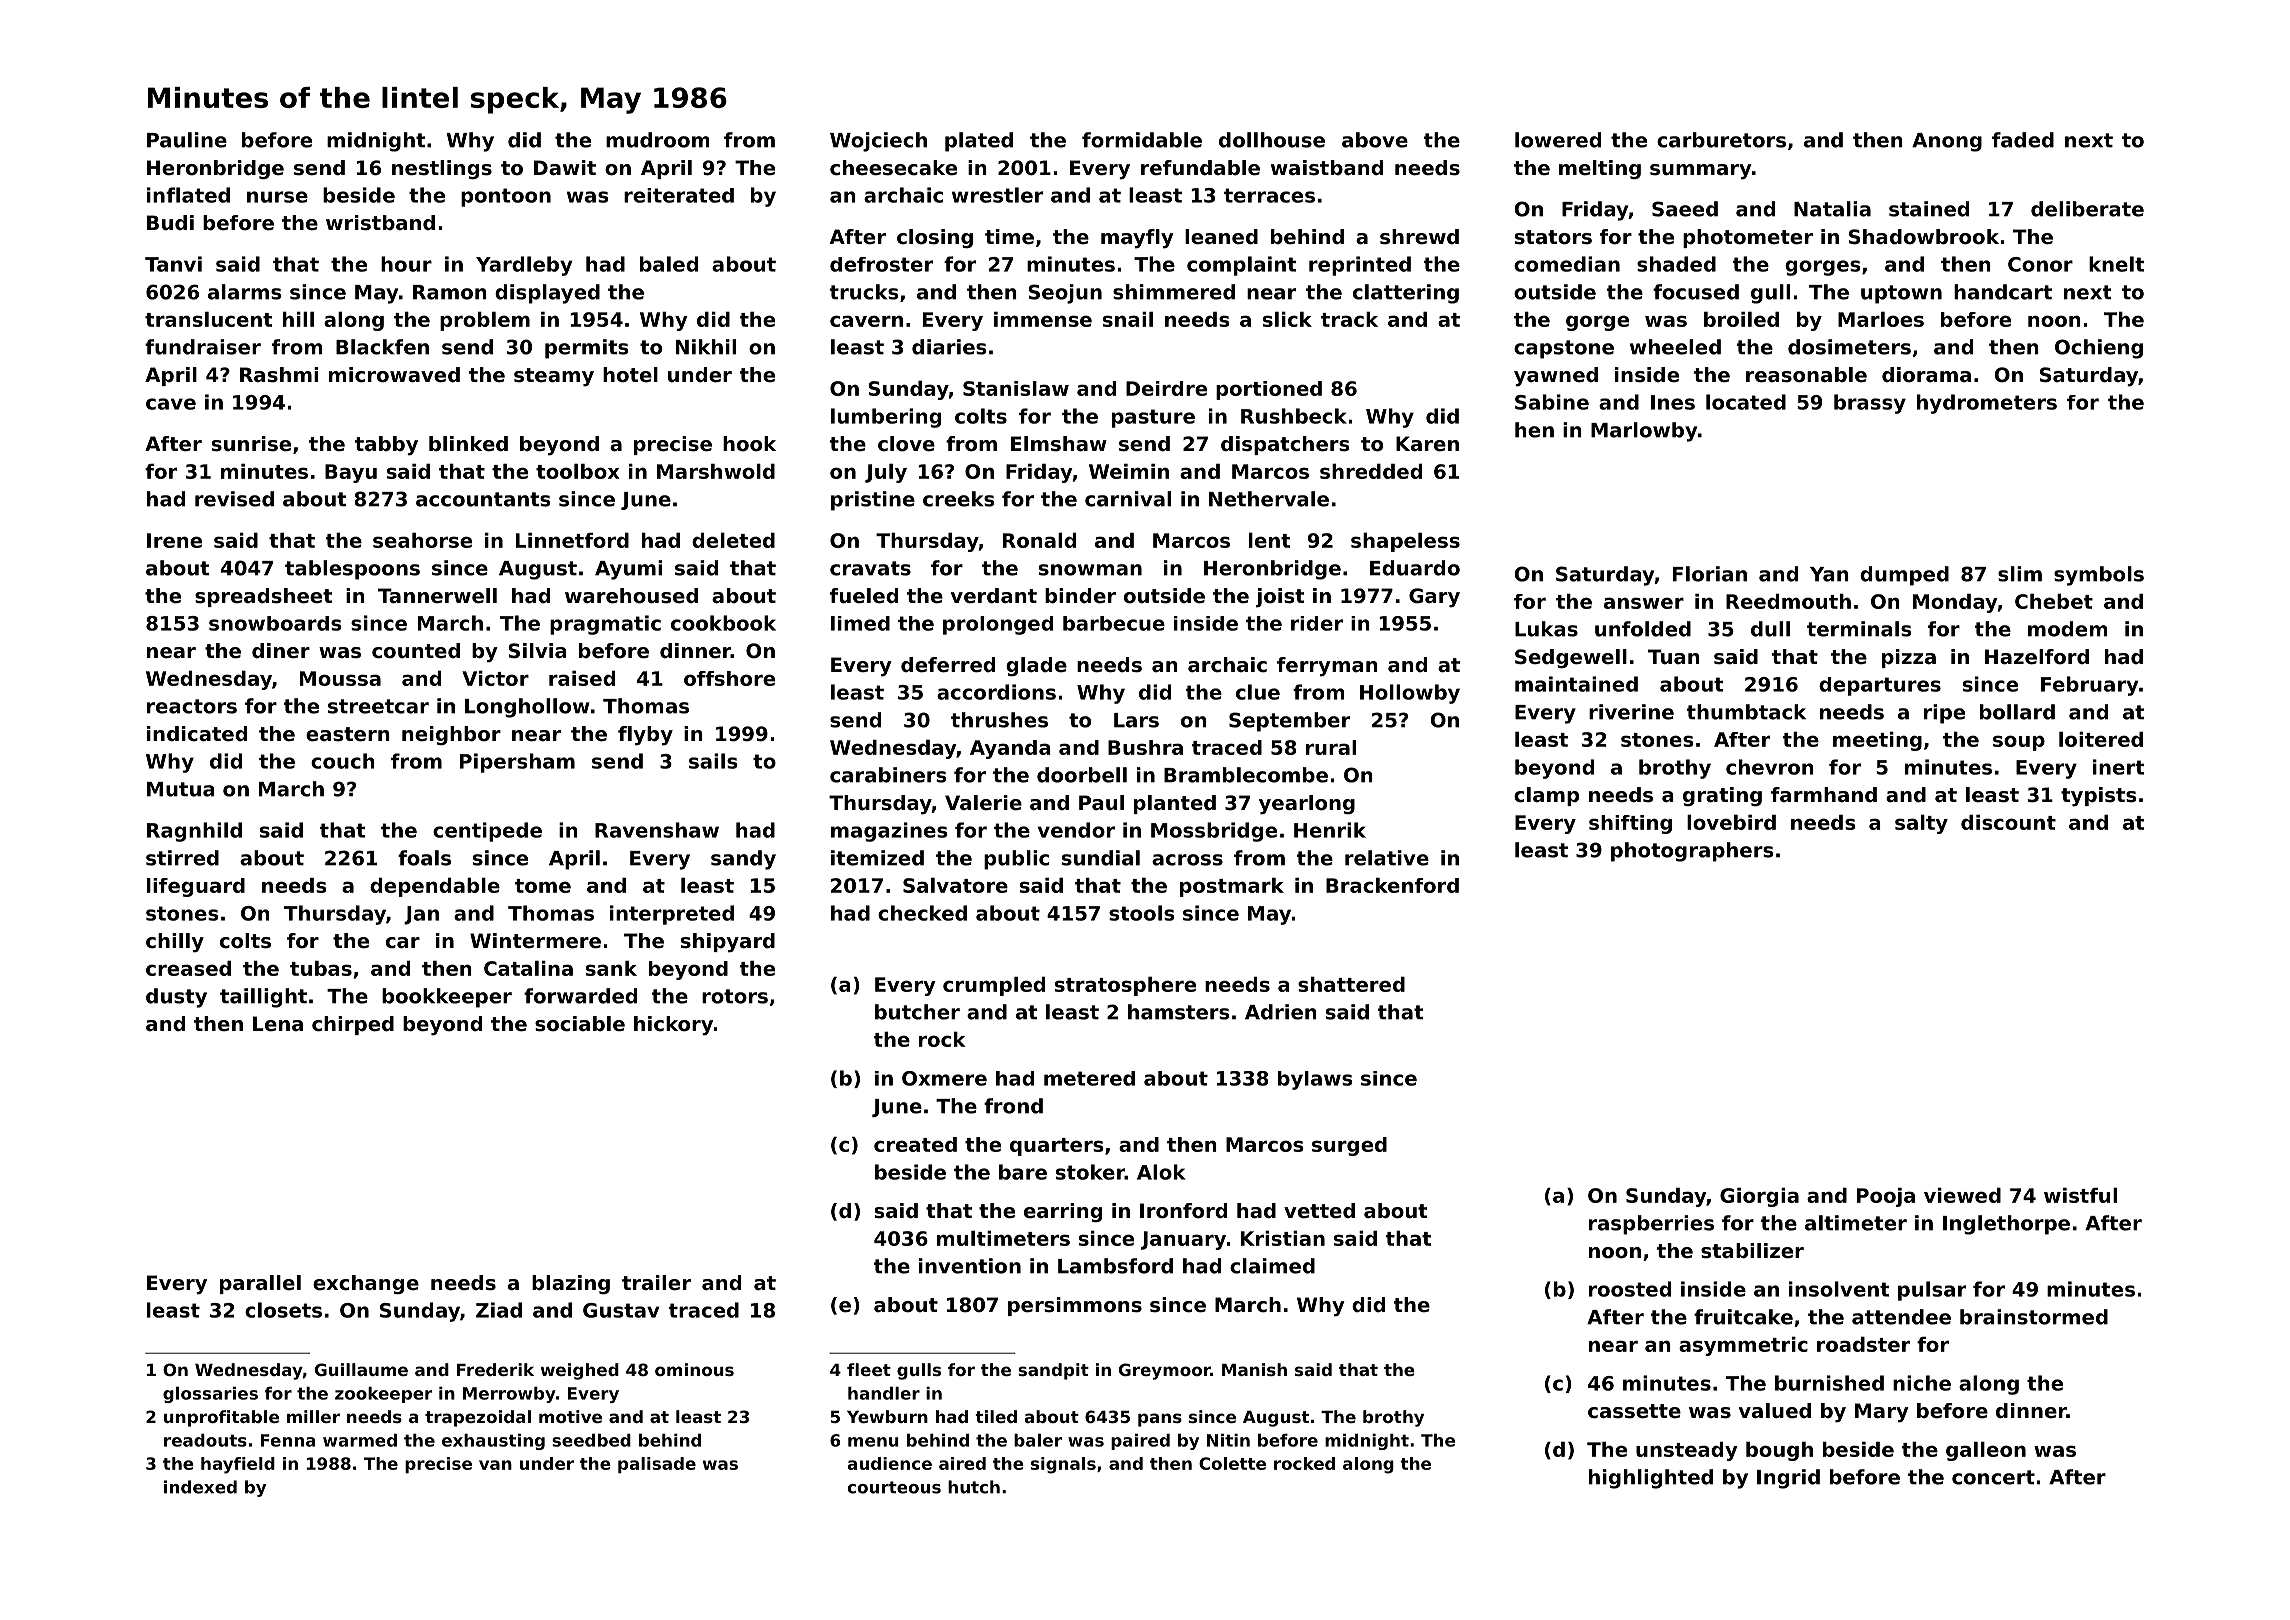 Image resolution: width=2290 pixels, height=1620 pixels. I want to click on pizza, so click(1909, 658).
